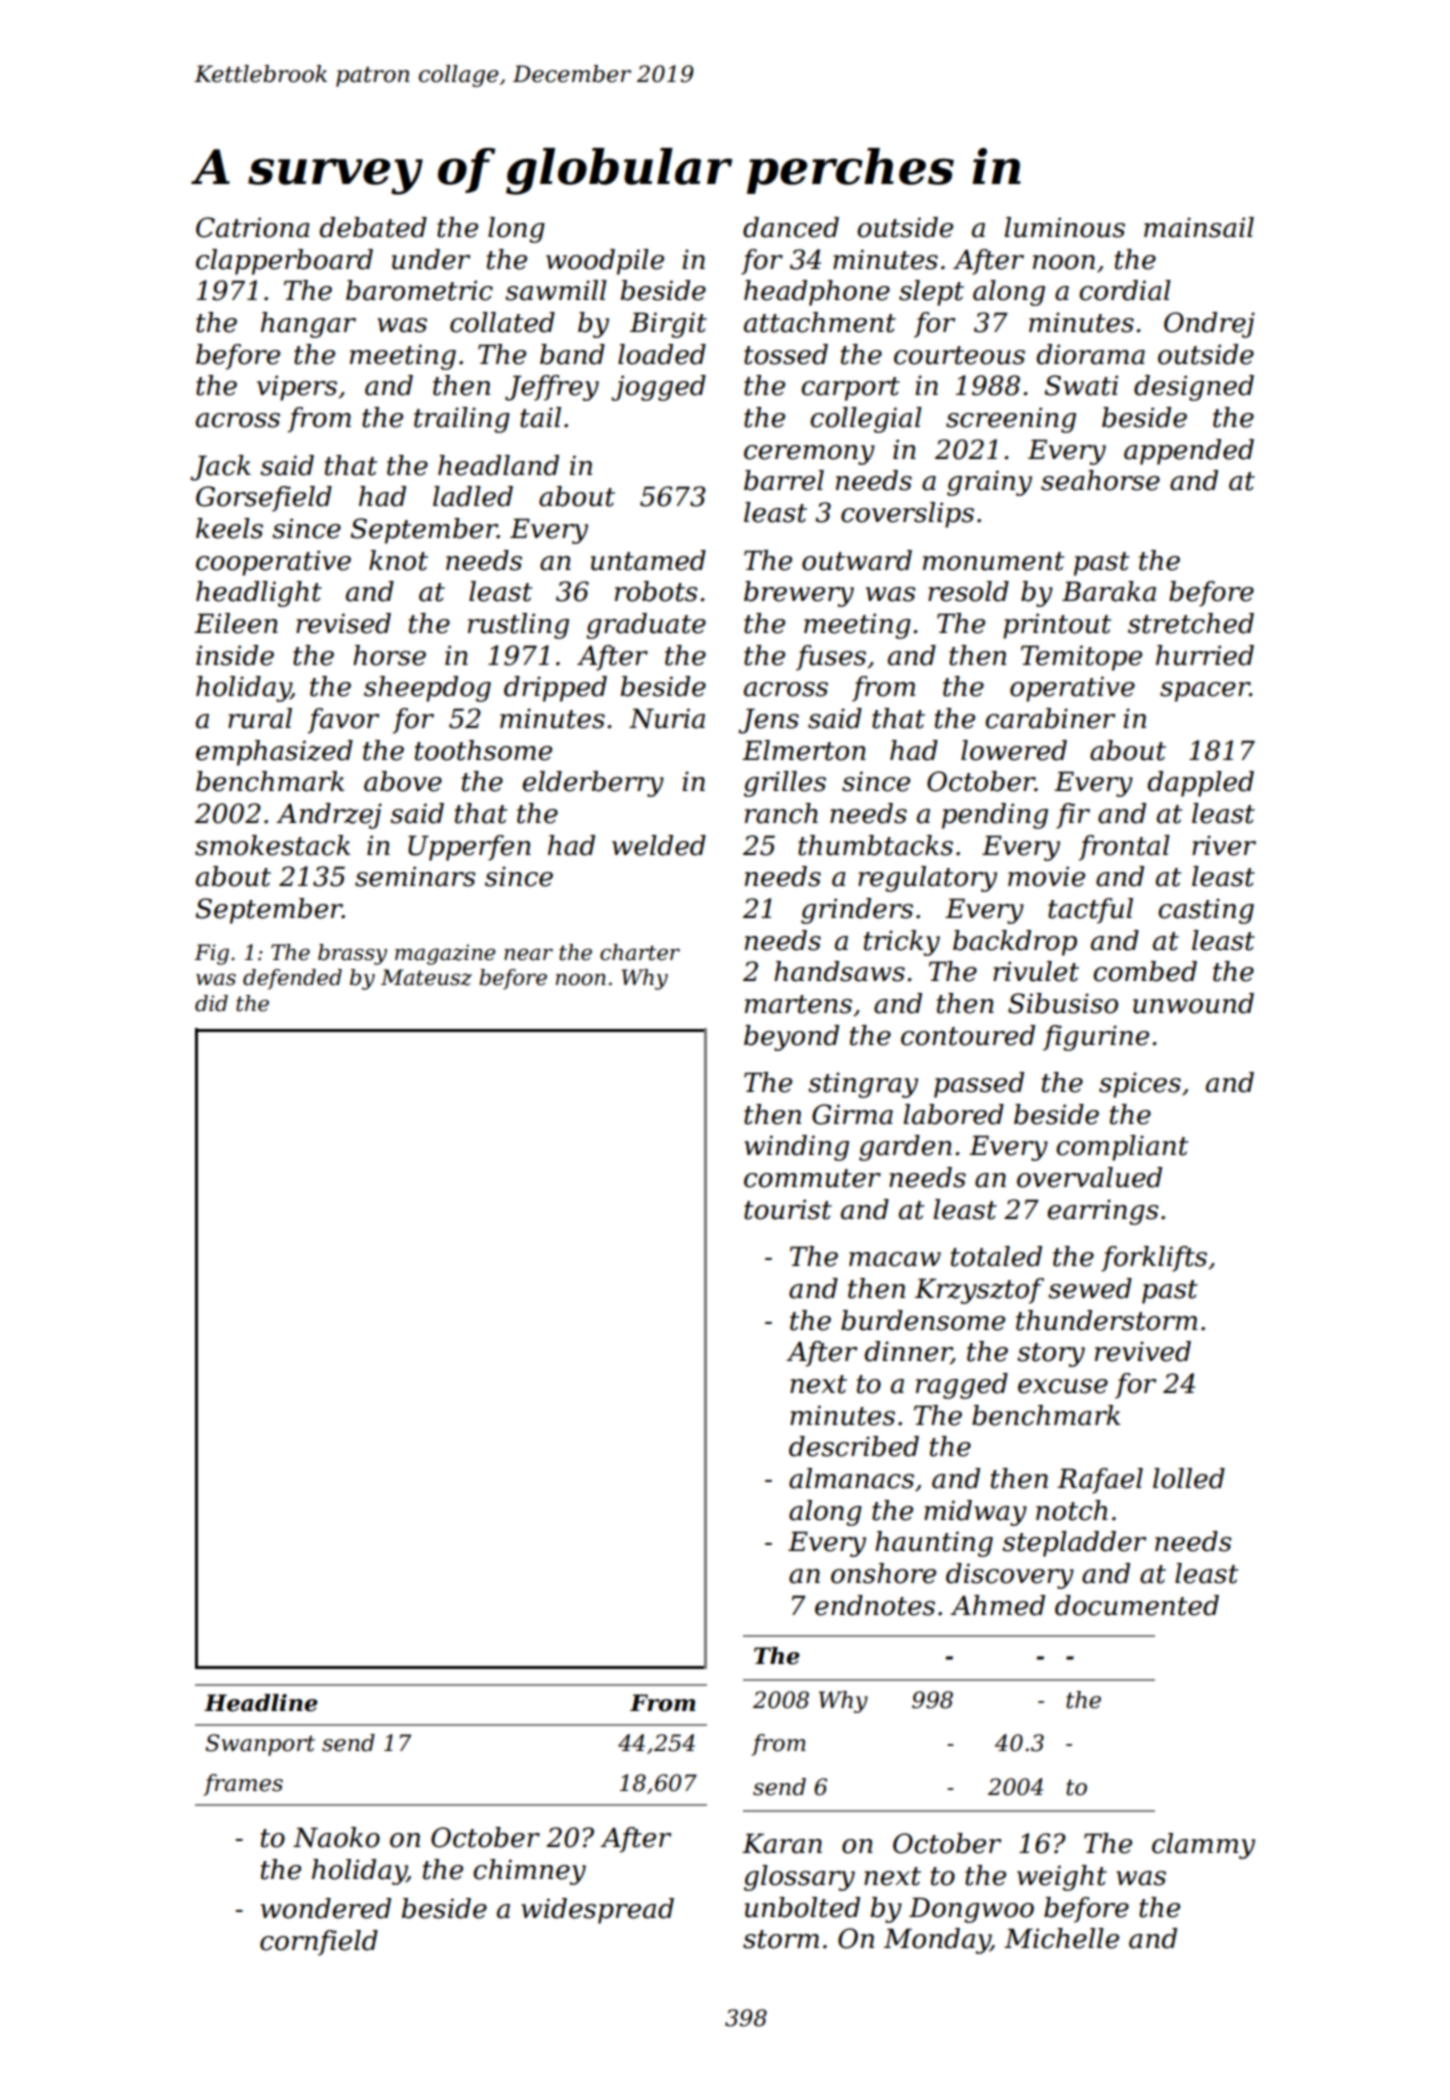 The image size is (1450, 2100). Describe the element at coordinates (851, 1478) in the screenshot. I see `almanacs` at that location.
